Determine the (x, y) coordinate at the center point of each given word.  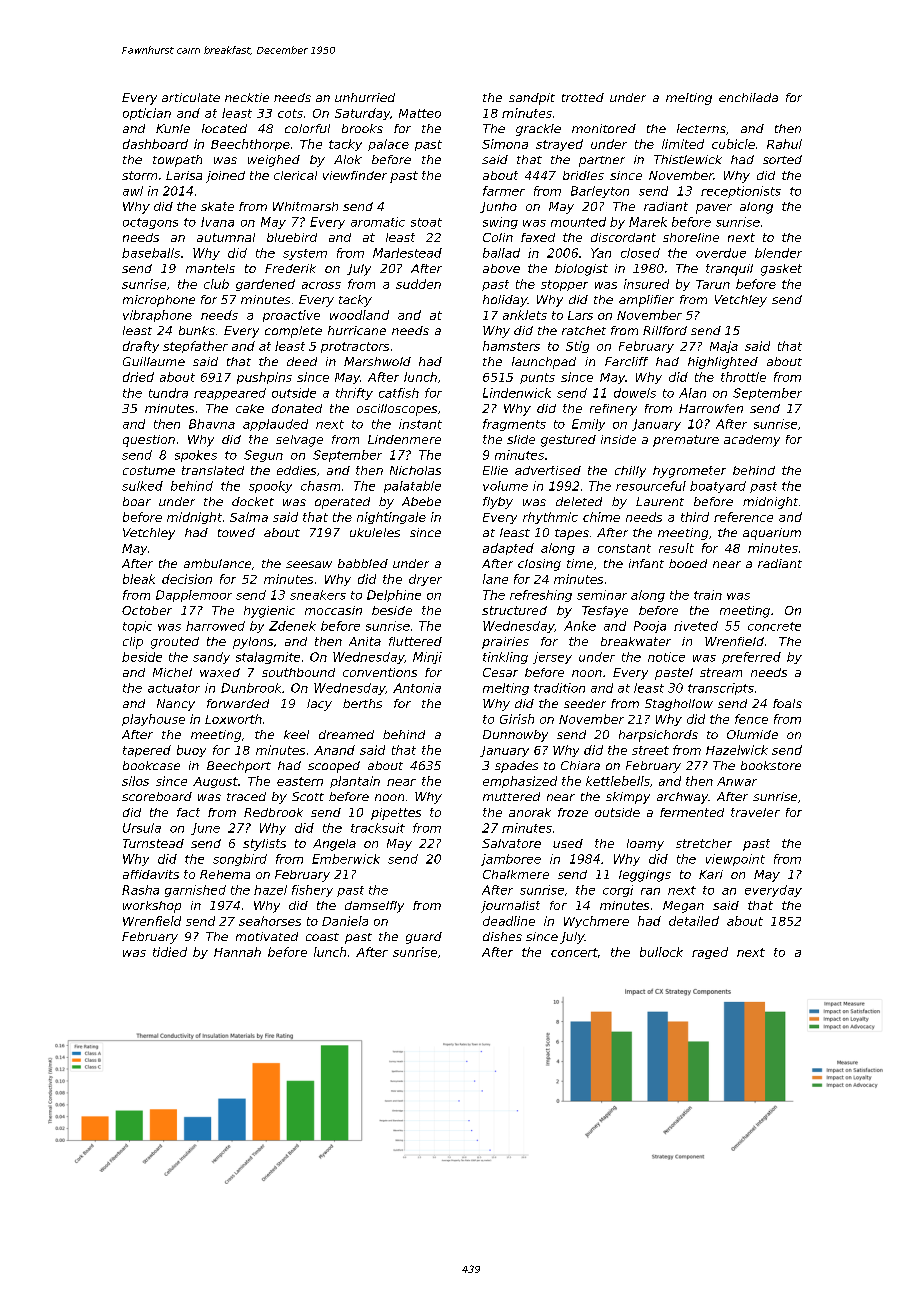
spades (516, 767)
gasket (781, 270)
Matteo (420, 113)
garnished (195, 891)
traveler (755, 812)
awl (133, 191)
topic (137, 627)
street (650, 750)
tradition (559, 688)
